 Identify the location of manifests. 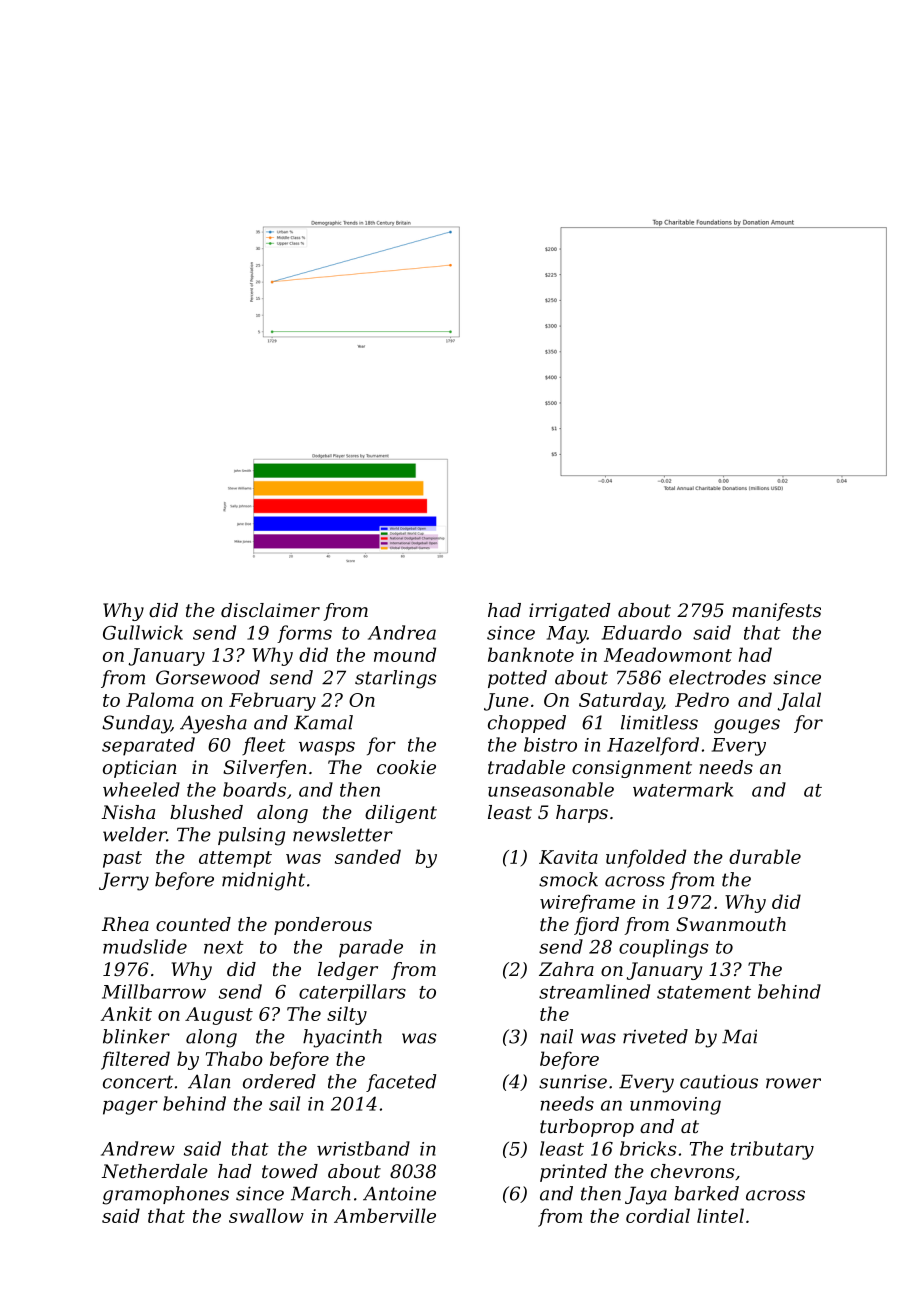
(776, 612).
